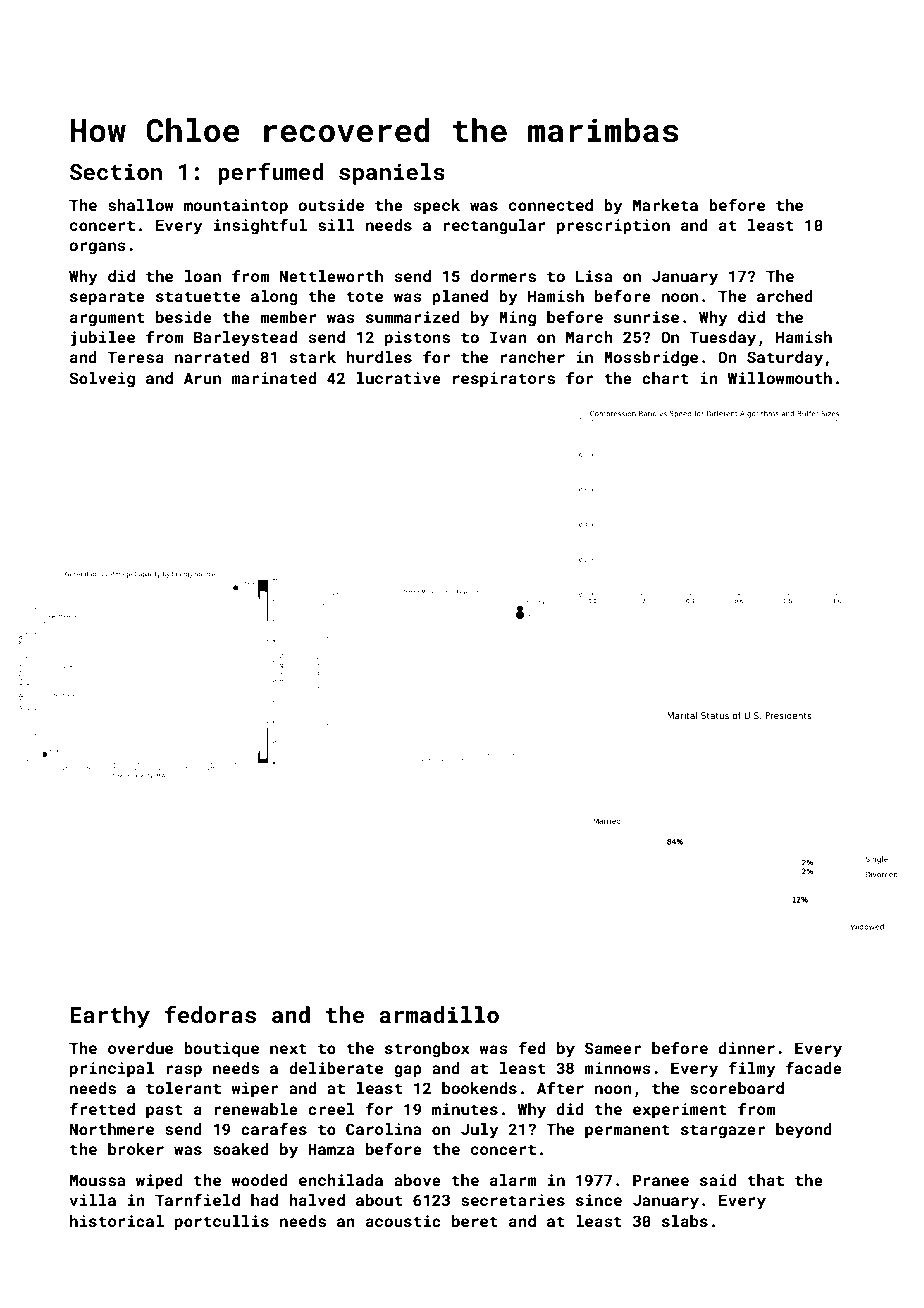  What do you see at coordinates (504, 380) in the document?
I see `respirators` at bounding box center [504, 380].
